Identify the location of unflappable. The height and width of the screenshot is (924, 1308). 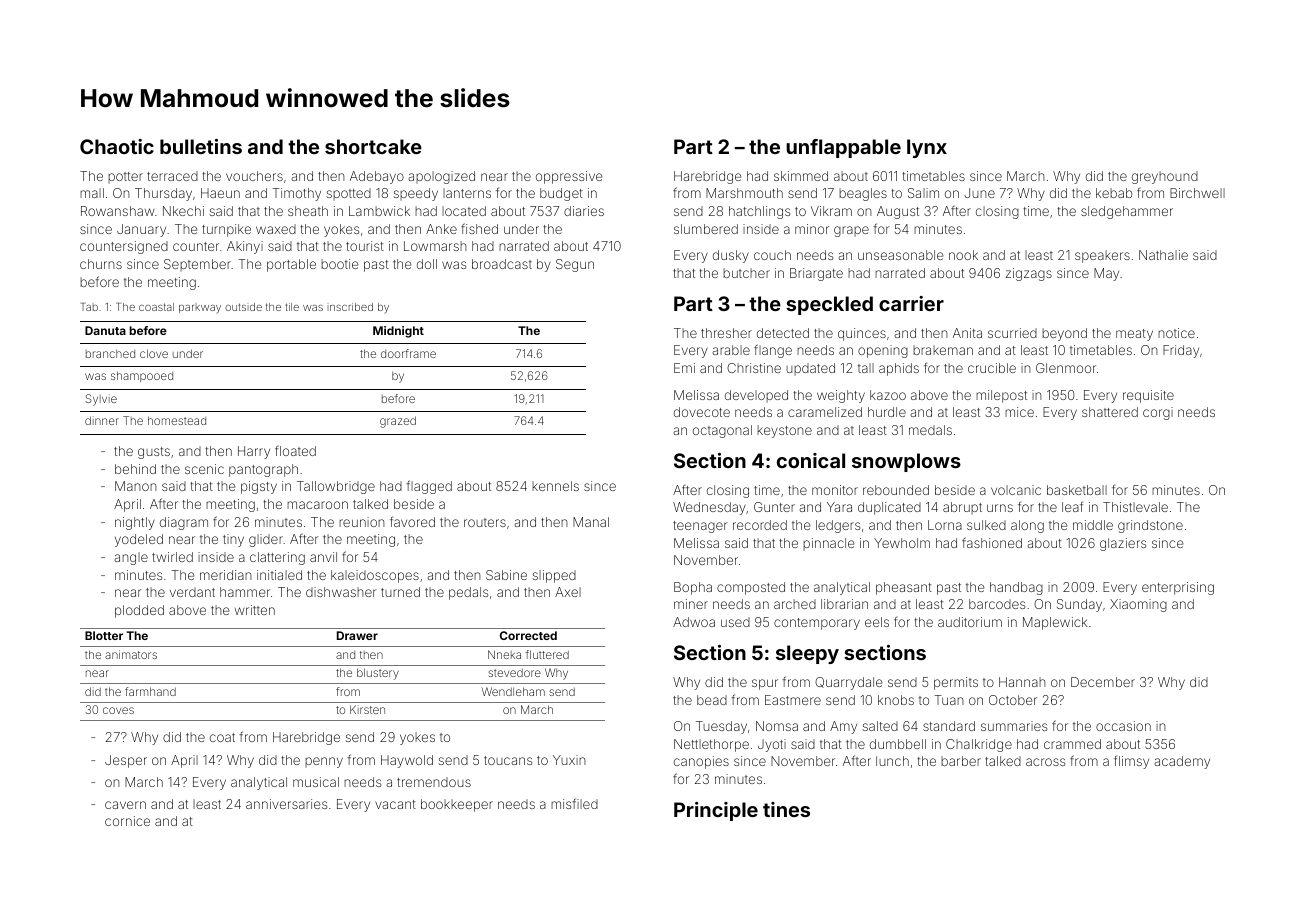
(843, 148).
